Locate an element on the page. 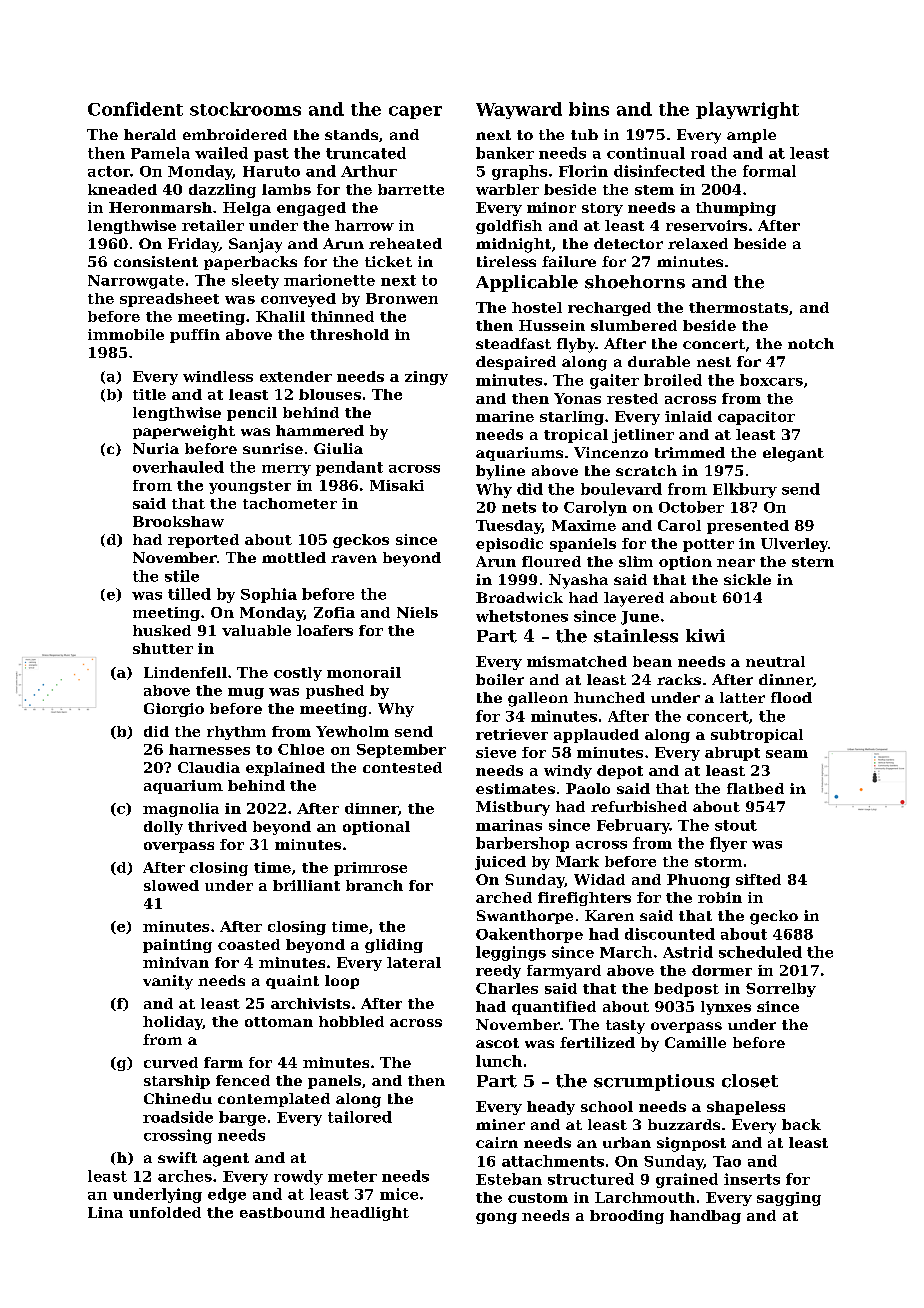 The image size is (924, 1308). Misaki is located at coordinates (397, 485).
